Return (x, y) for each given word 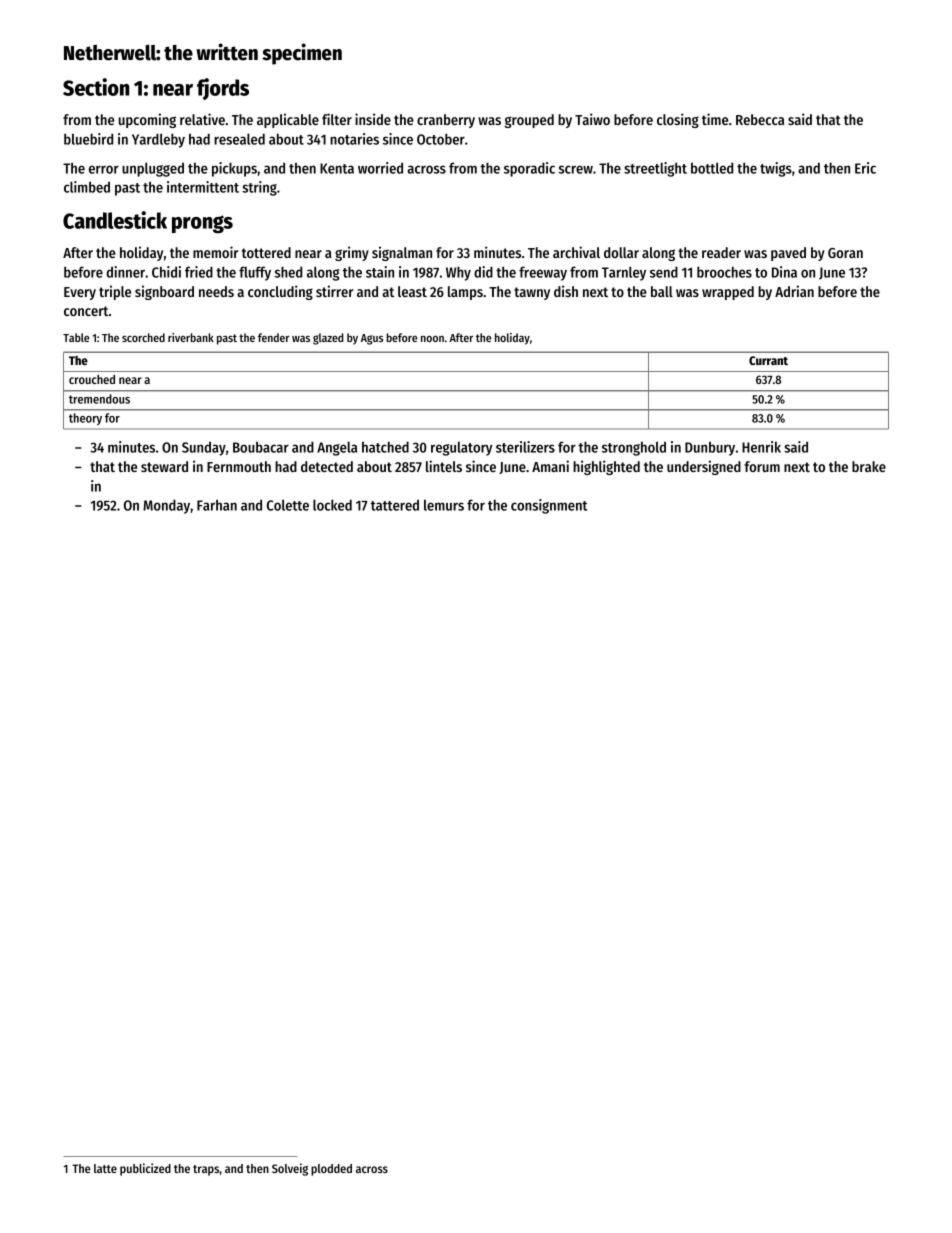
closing (678, 120)
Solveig (290, 1169)
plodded (331, 1170)
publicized (145, 1169)
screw (576, 169)
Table (76, 337)
